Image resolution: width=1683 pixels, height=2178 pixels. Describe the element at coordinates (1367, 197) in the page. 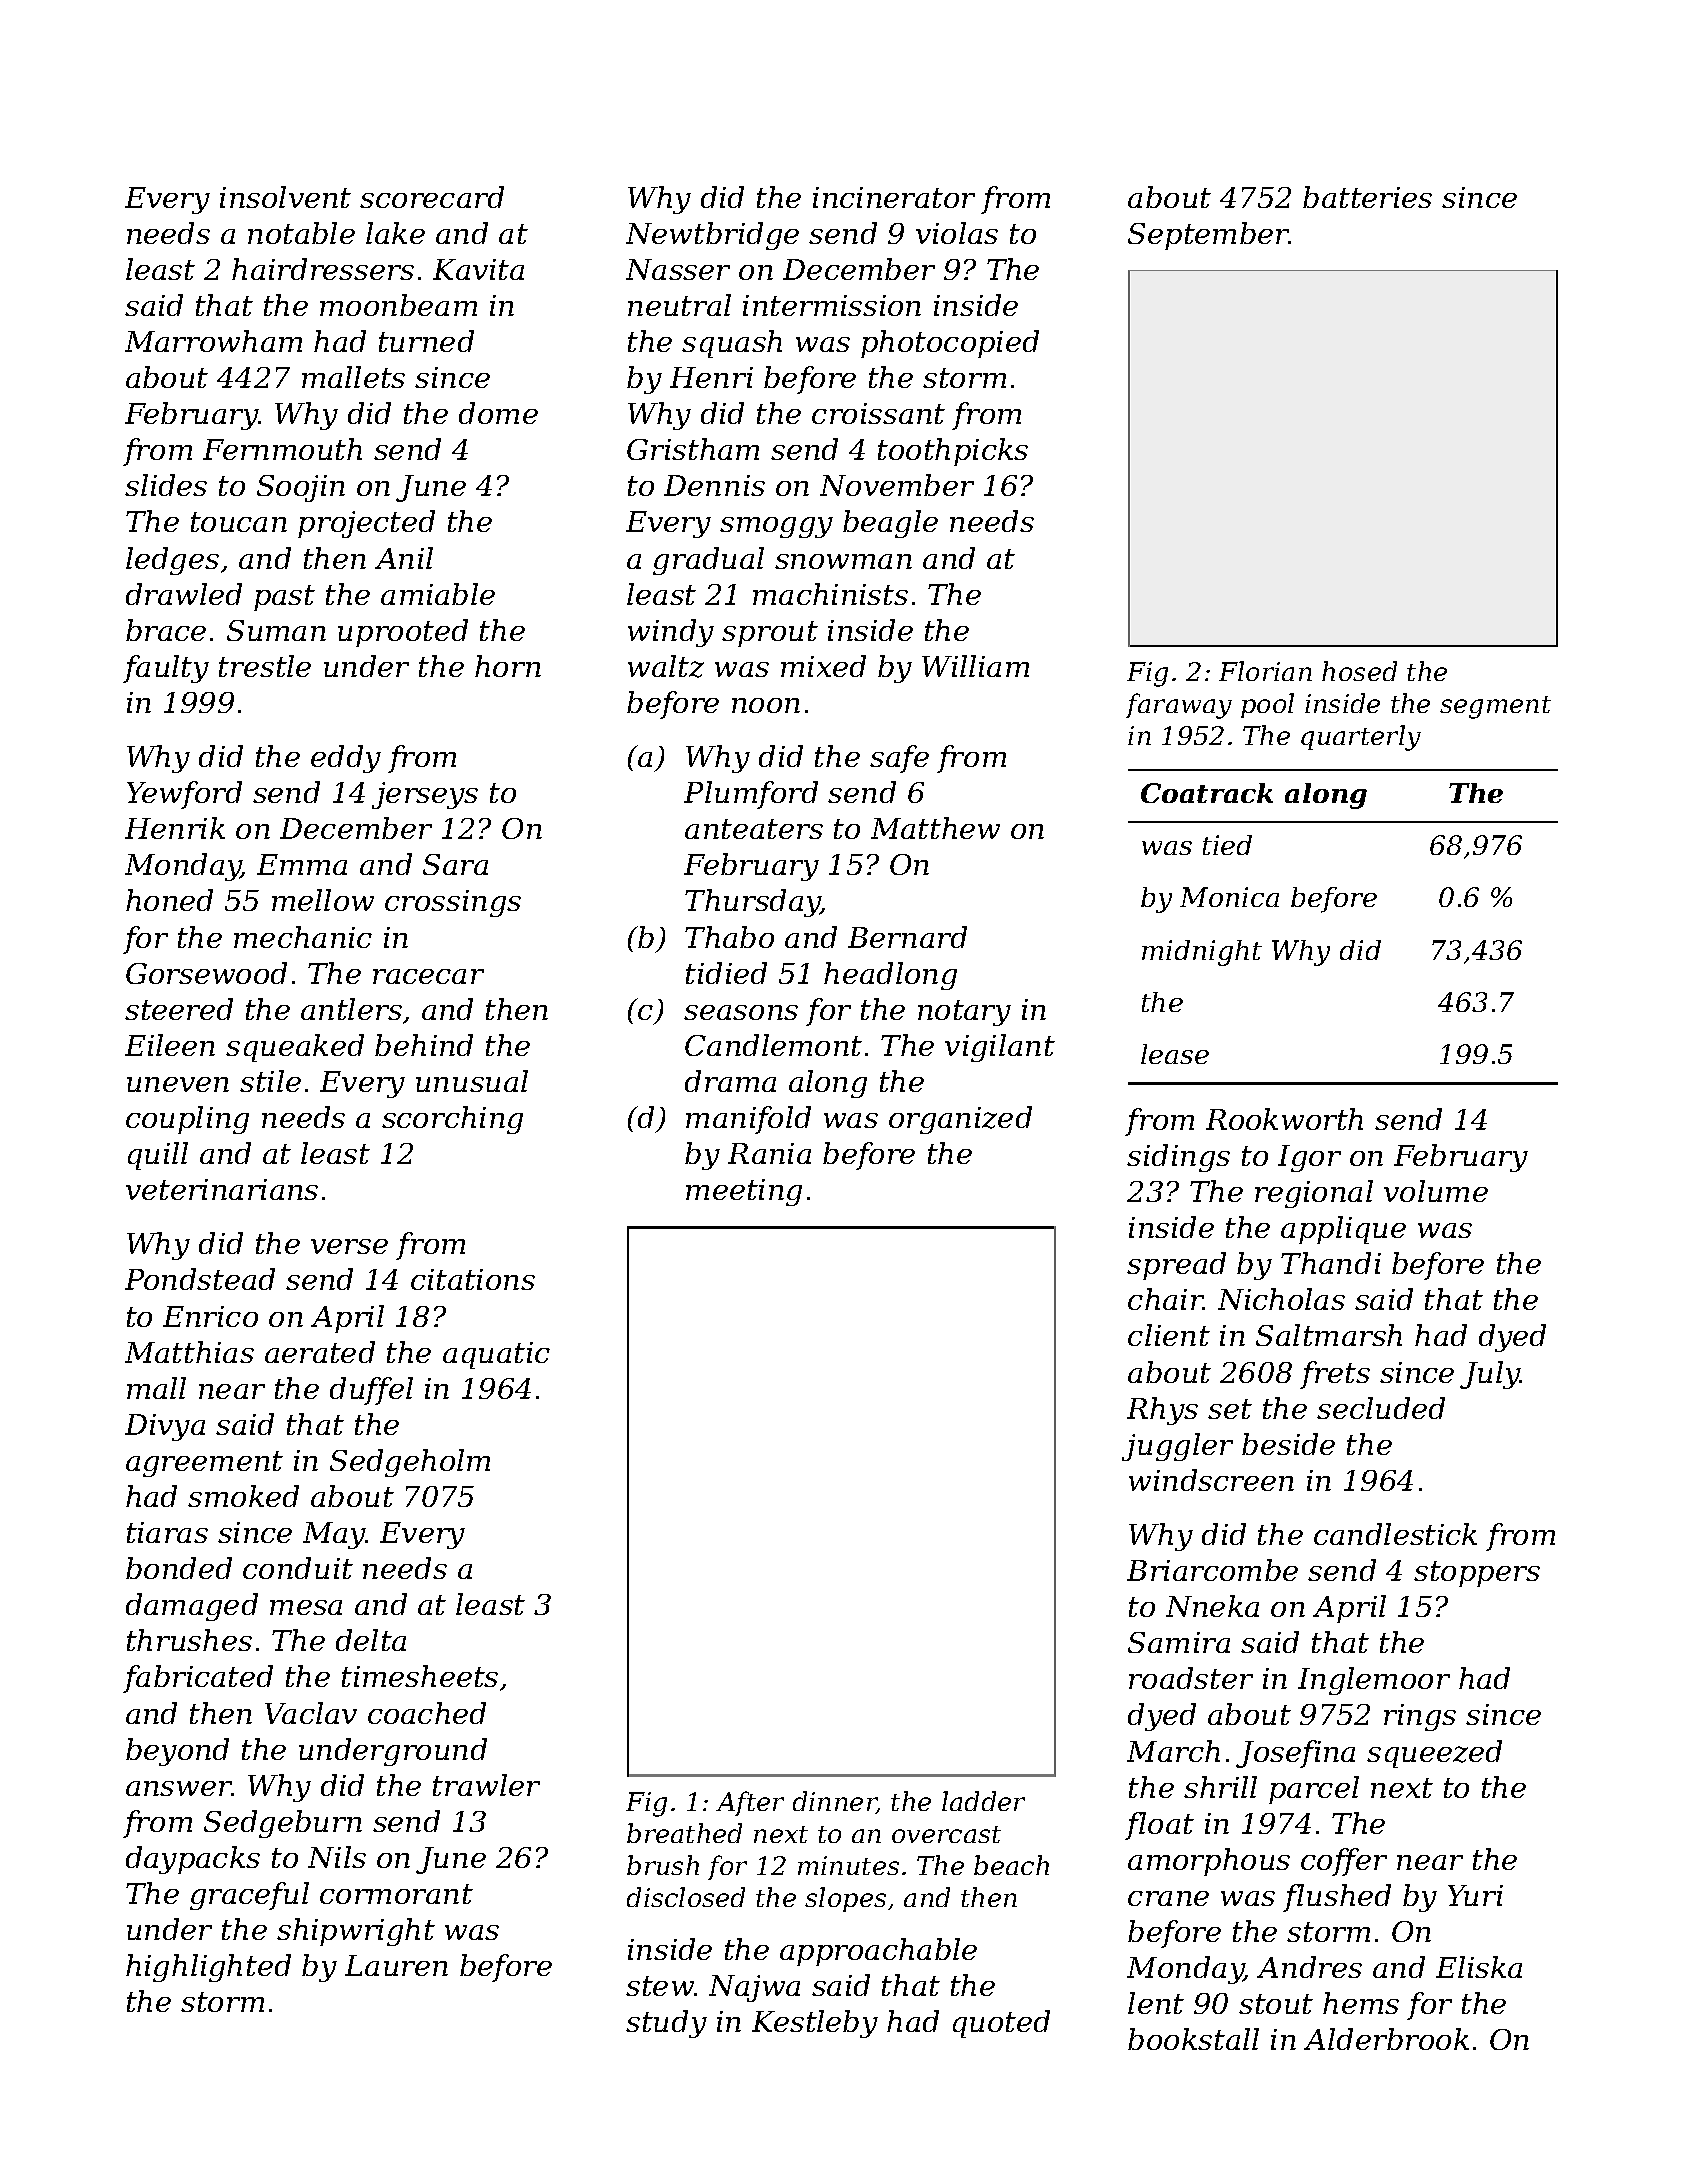

I see `batteries` at that location.
